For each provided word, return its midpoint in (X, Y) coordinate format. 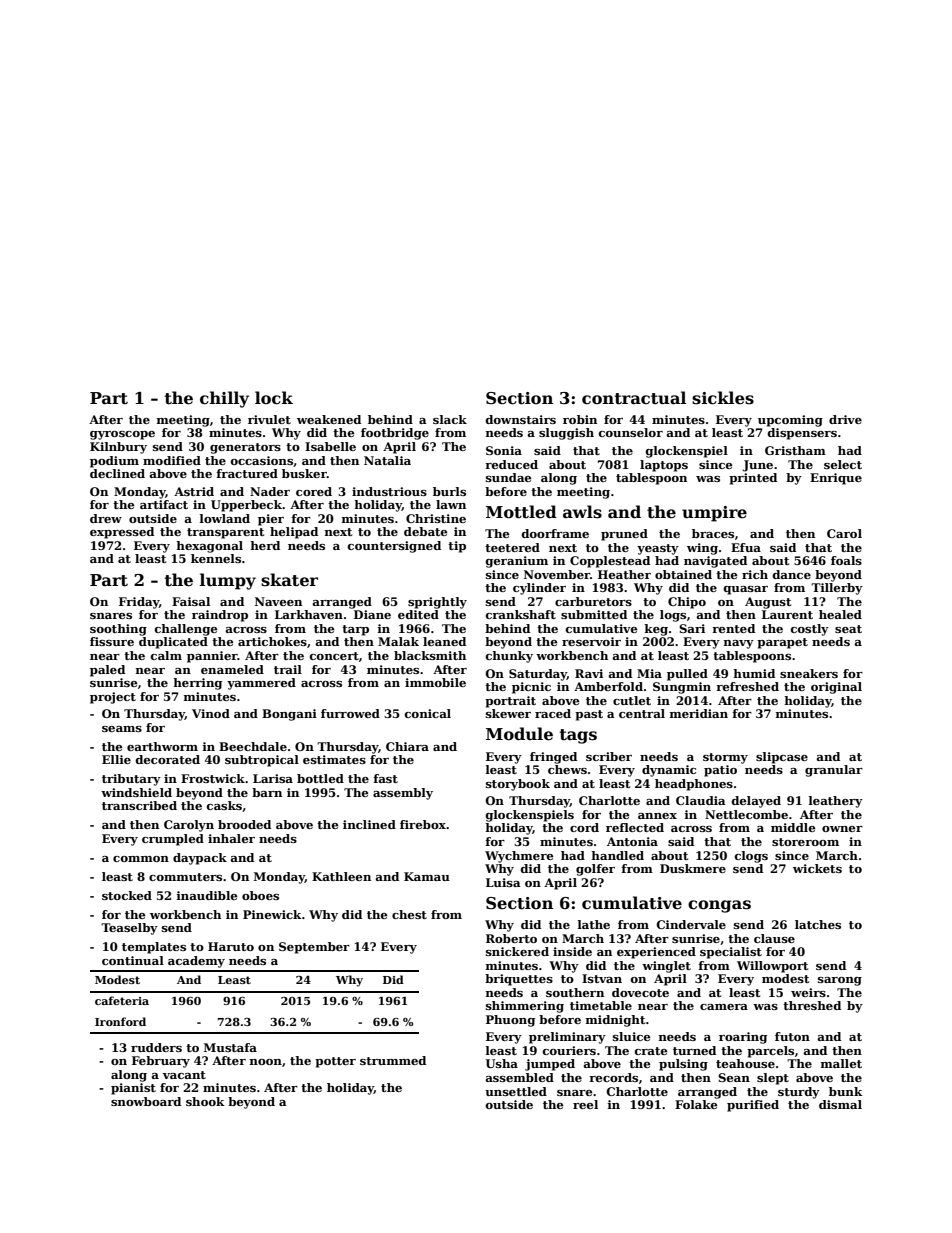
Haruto (231, 946)
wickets (817, 868)
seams (122, 729)
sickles (723, 398)
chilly (224, 399)
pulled (687, 675)
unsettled (516, 1091)
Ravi (589, 673)
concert (334, 656)
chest (409, 914)
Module (519, 734)
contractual (634, 398)
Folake (696, 1104)
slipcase (782, 758)
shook (205, 1101)
